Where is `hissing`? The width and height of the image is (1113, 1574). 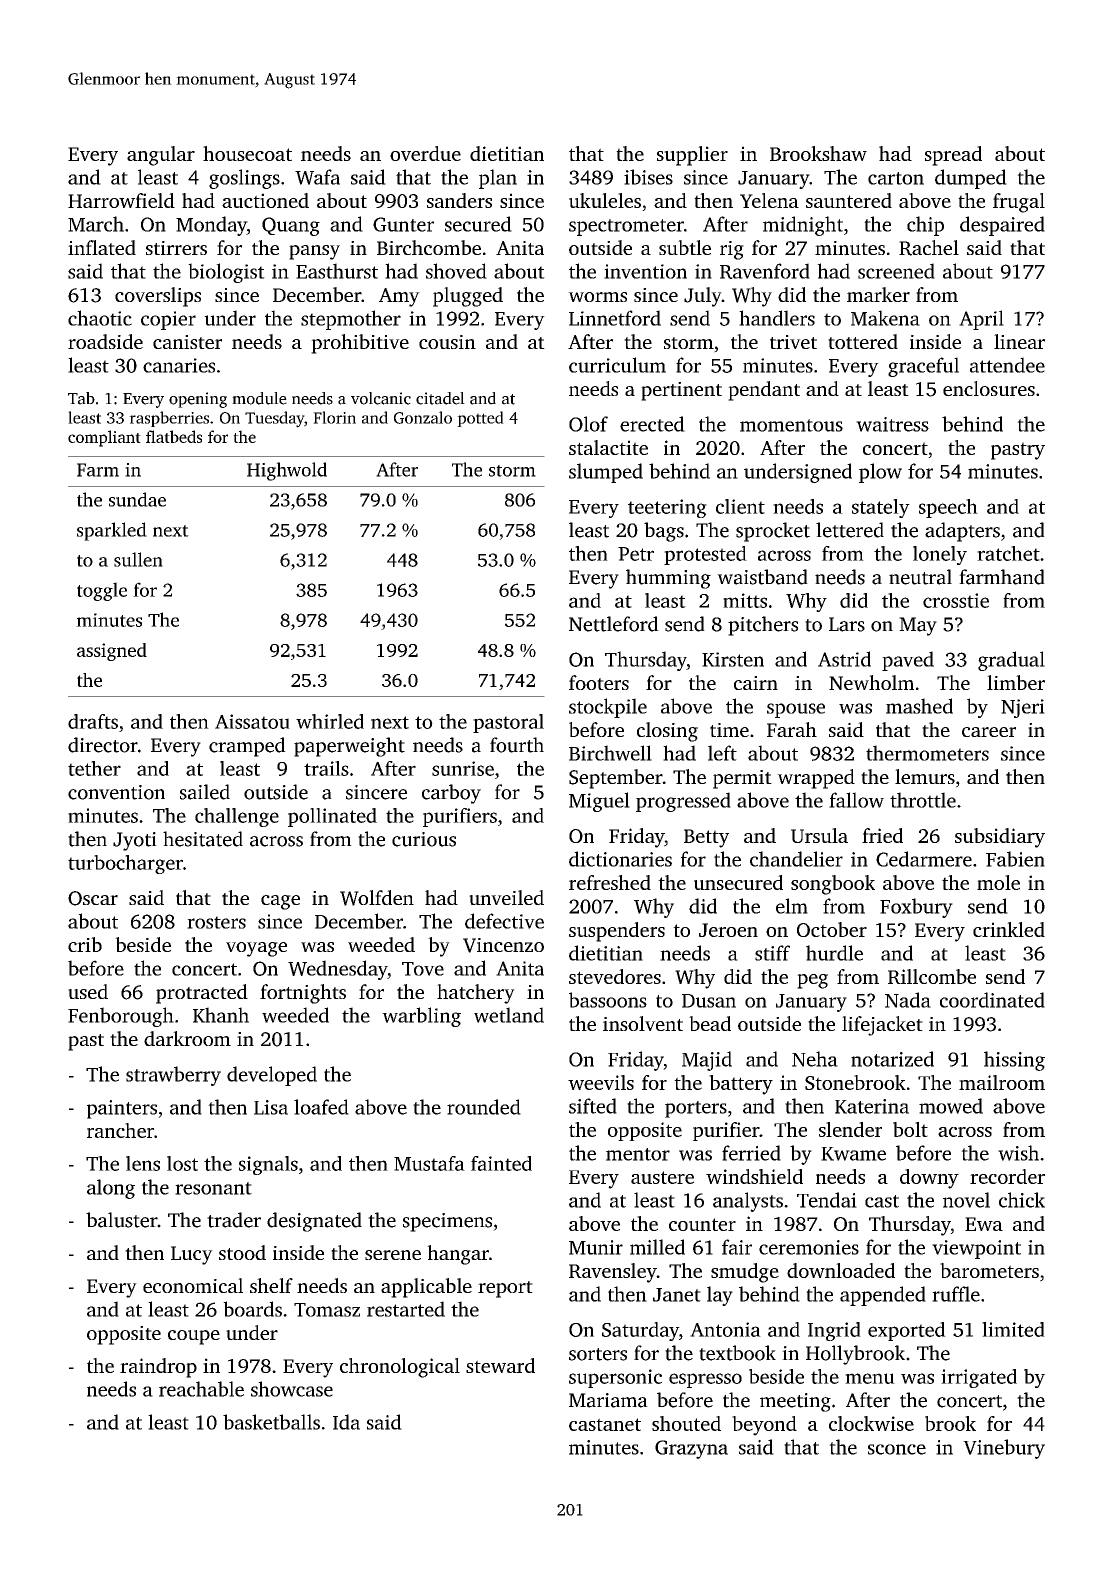
hissing is located at coordinates (1014, 1061).
